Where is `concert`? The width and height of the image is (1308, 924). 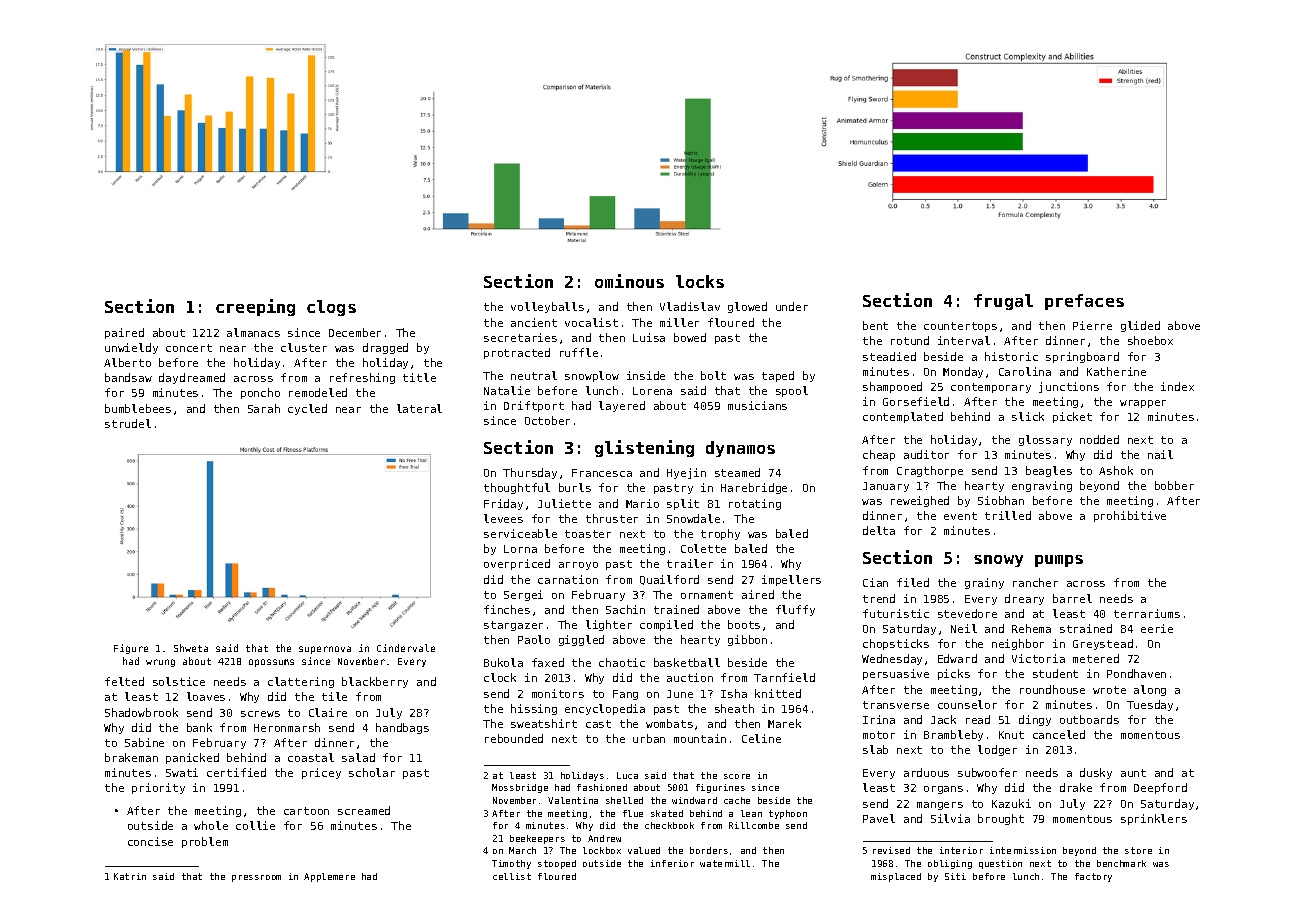 concert is located at coordinates (189, 348).
